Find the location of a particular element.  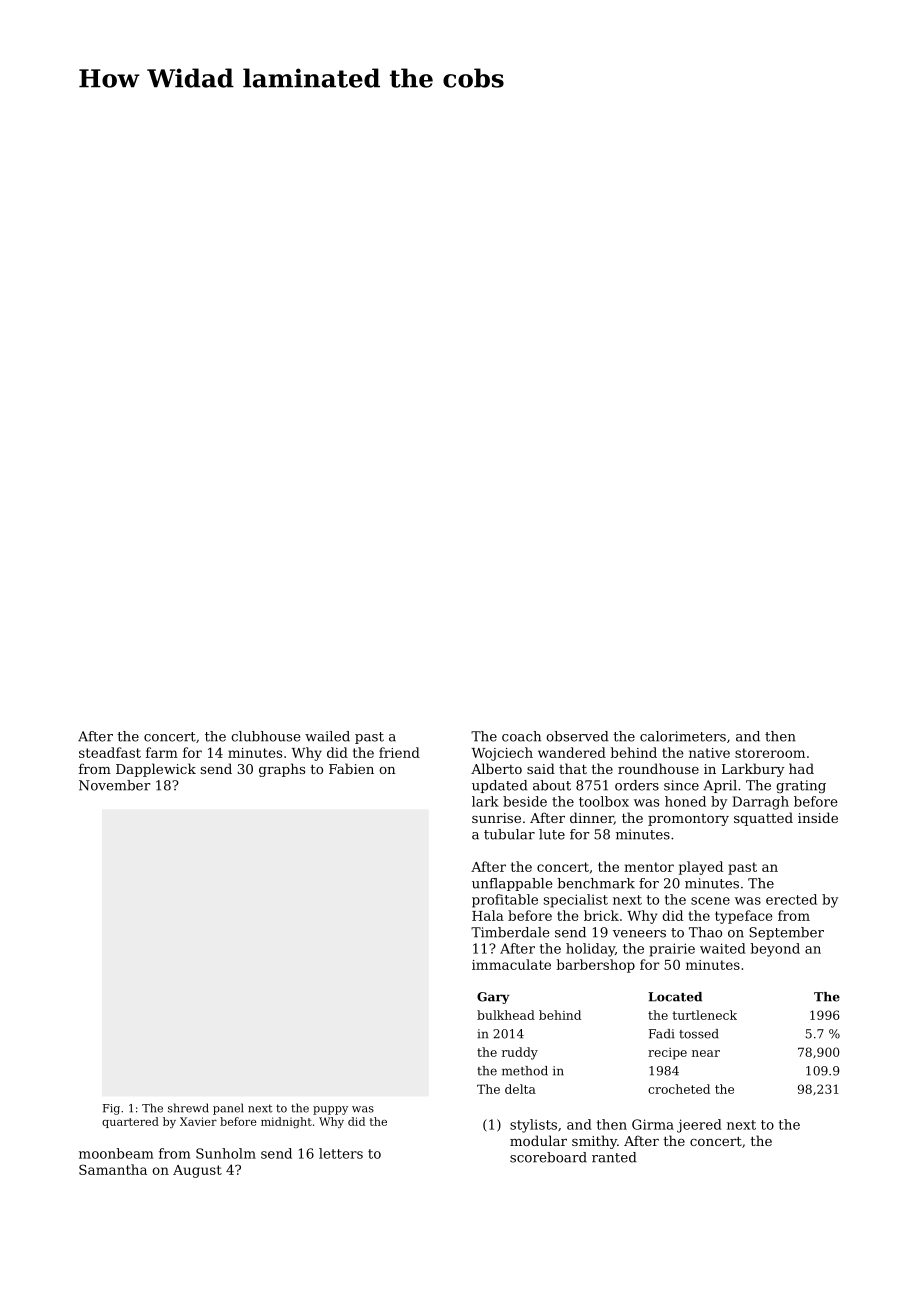

Fig is located at coordinates (111, 1109).
